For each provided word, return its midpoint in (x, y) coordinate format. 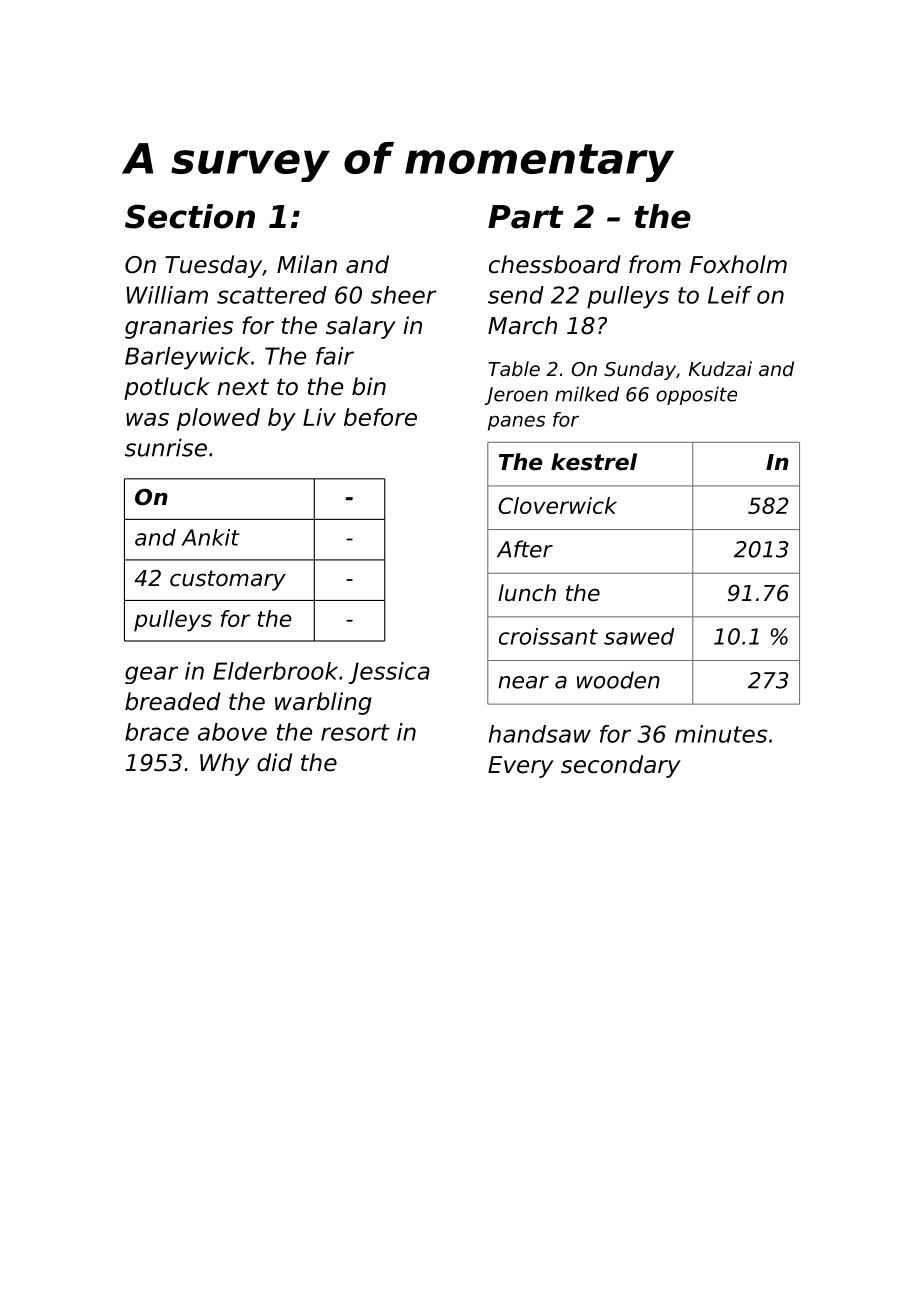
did (274, 762)
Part (526, 217)
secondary (621, 766)
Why (224, 764)
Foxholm (738, 264)
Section (190, 216)
